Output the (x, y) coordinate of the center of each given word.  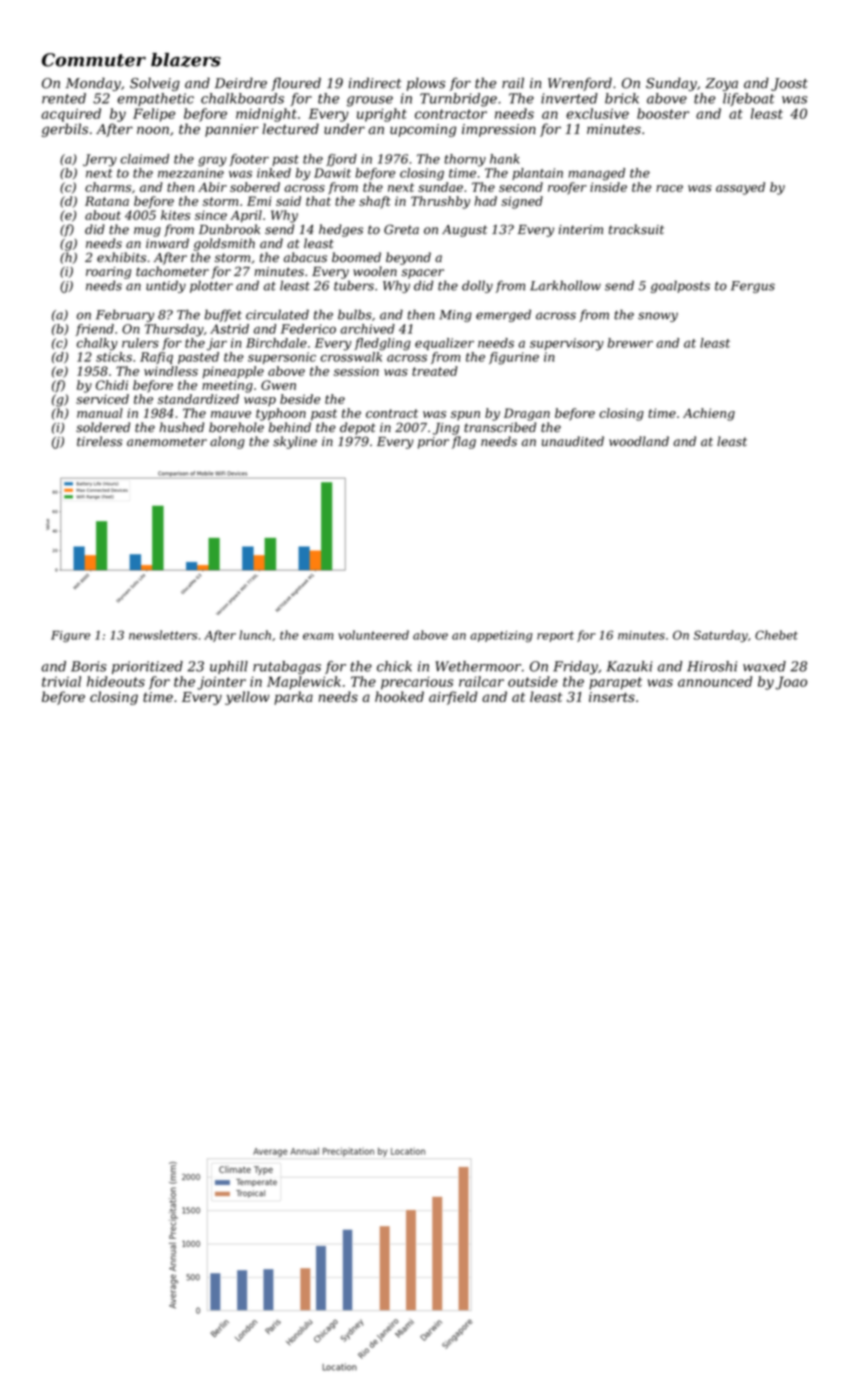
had (486, 201)
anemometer (167, 442)
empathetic (155, 99)
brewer (630, 343)
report (555, 636)
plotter (211, 286)
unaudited (573, 441)
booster (663, 113)
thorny (465, 160)
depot (358, 428)
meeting (227, 386)
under (344, 128)
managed (596, 174)
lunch (255, 635)
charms (108, 187)
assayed (740, 188)
